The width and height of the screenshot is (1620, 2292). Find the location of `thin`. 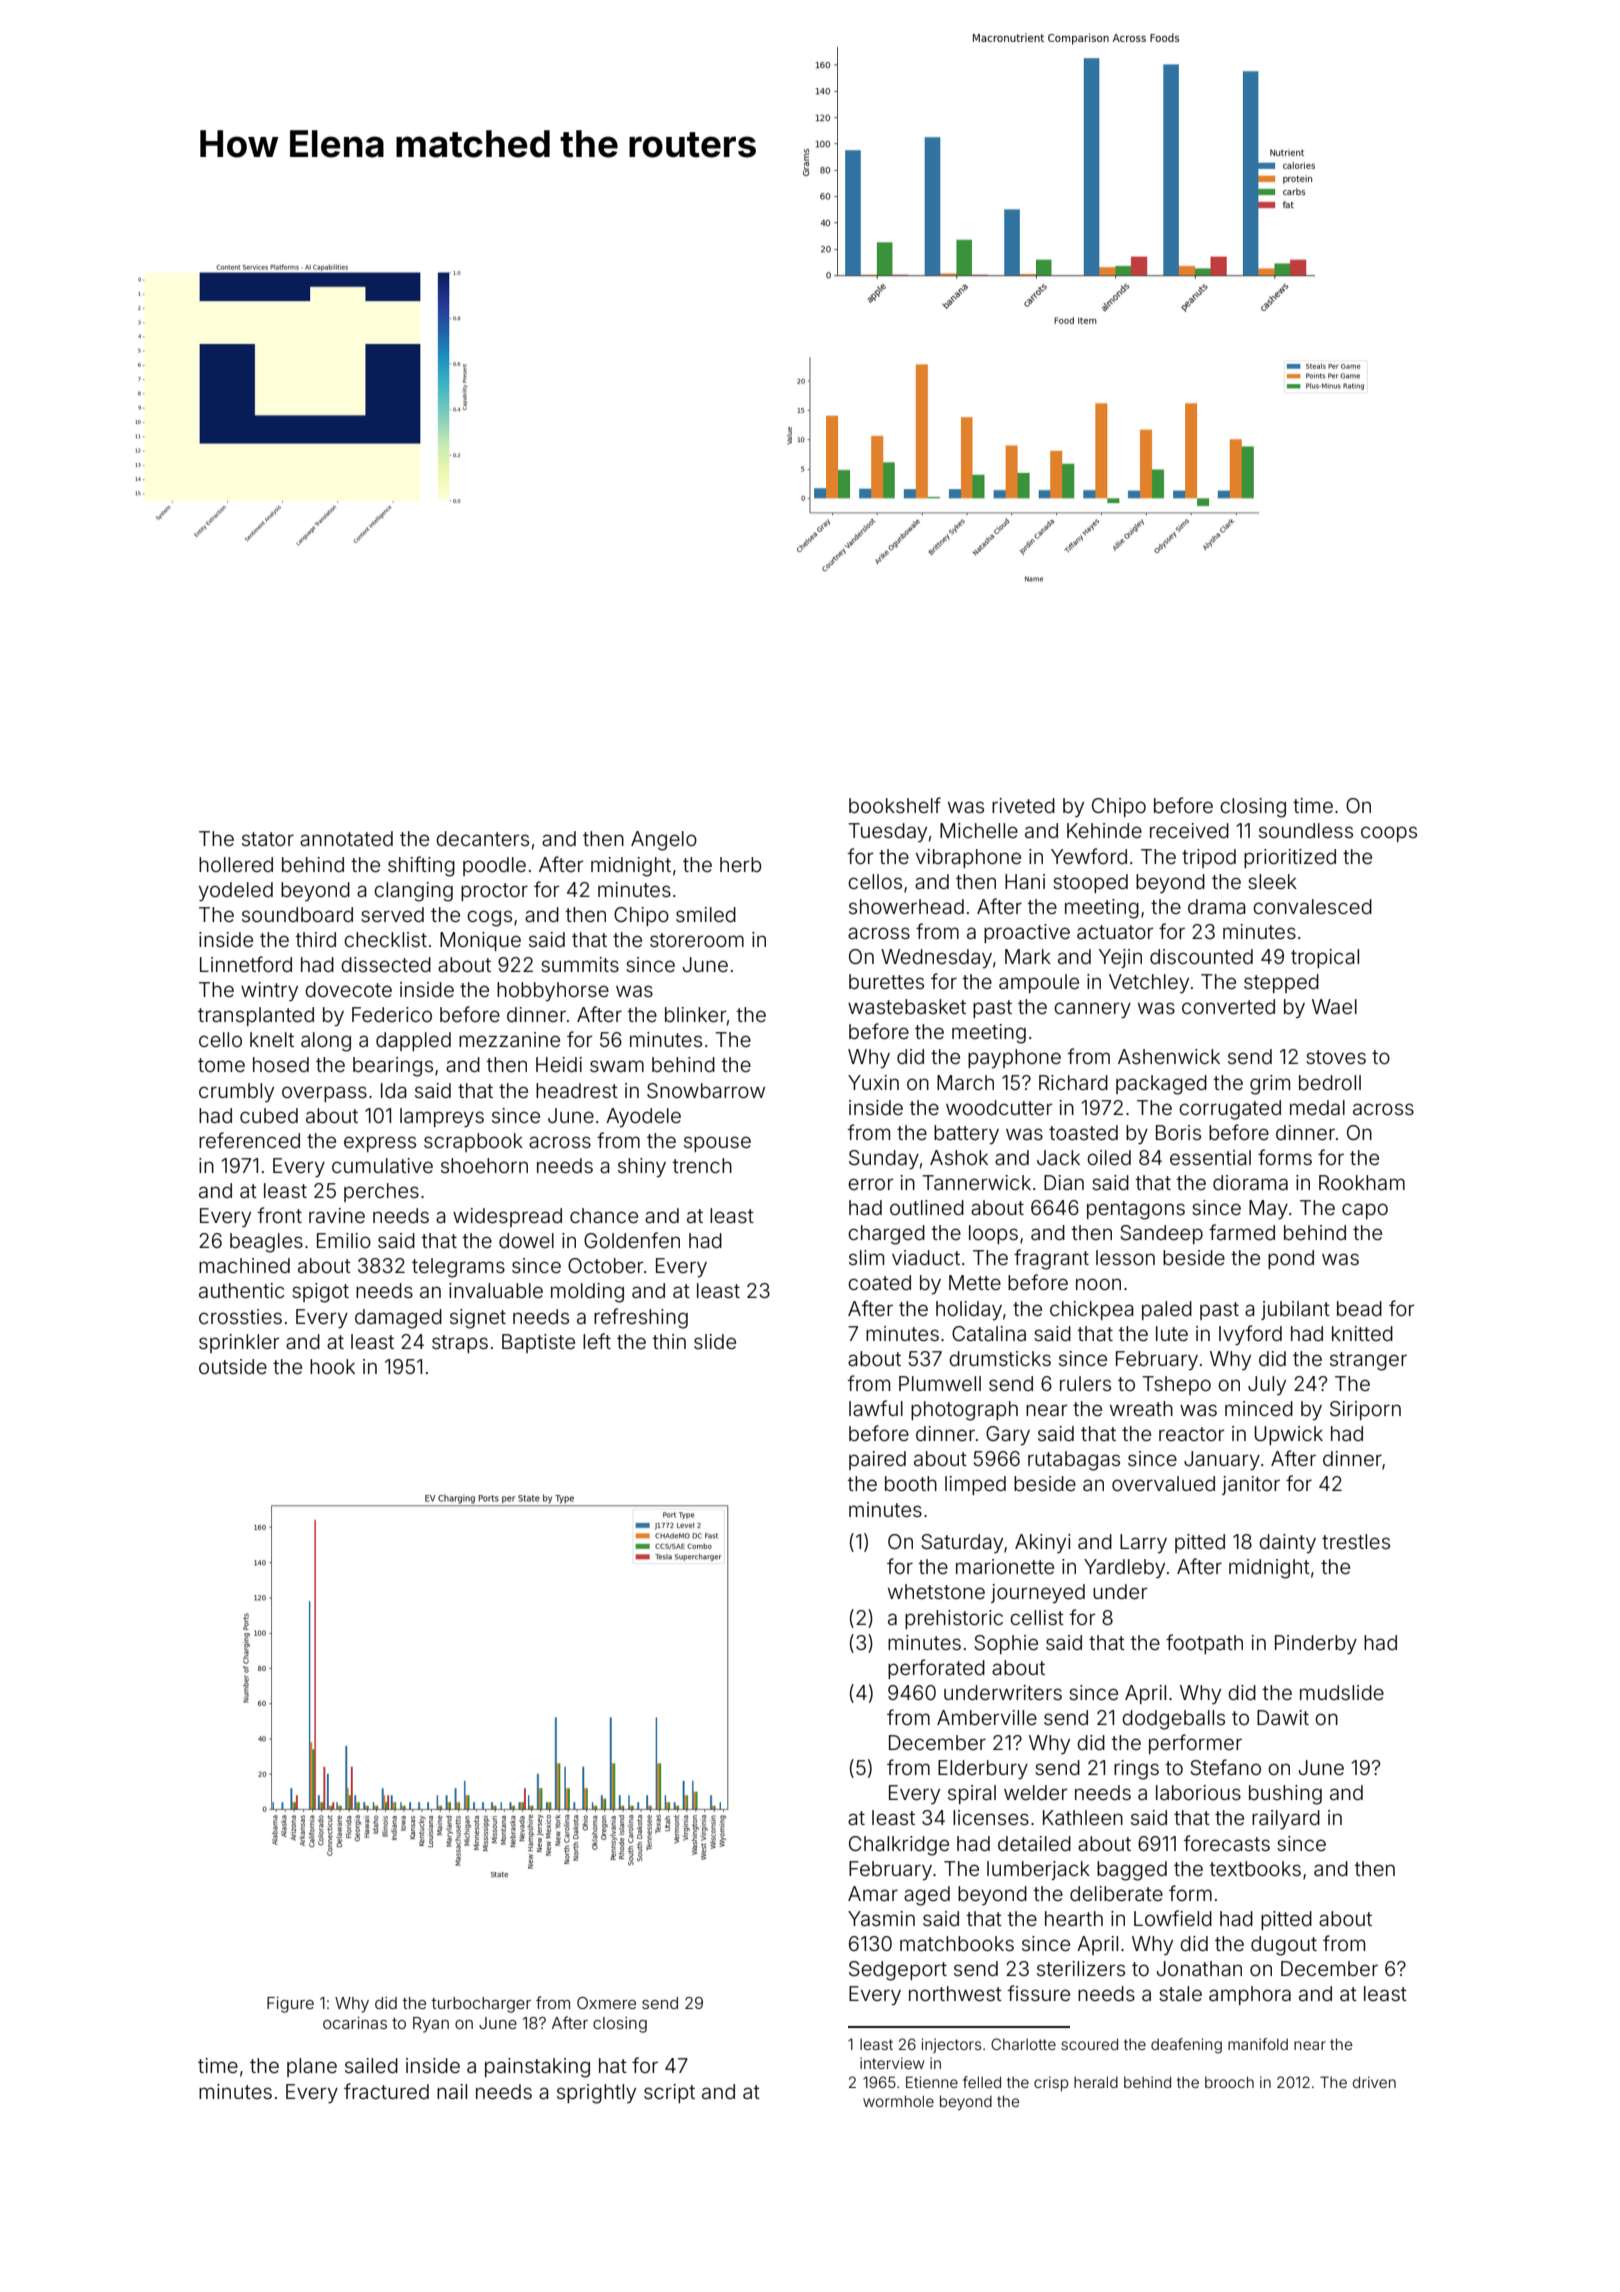

thin is located at coordinates (669, 1341).
